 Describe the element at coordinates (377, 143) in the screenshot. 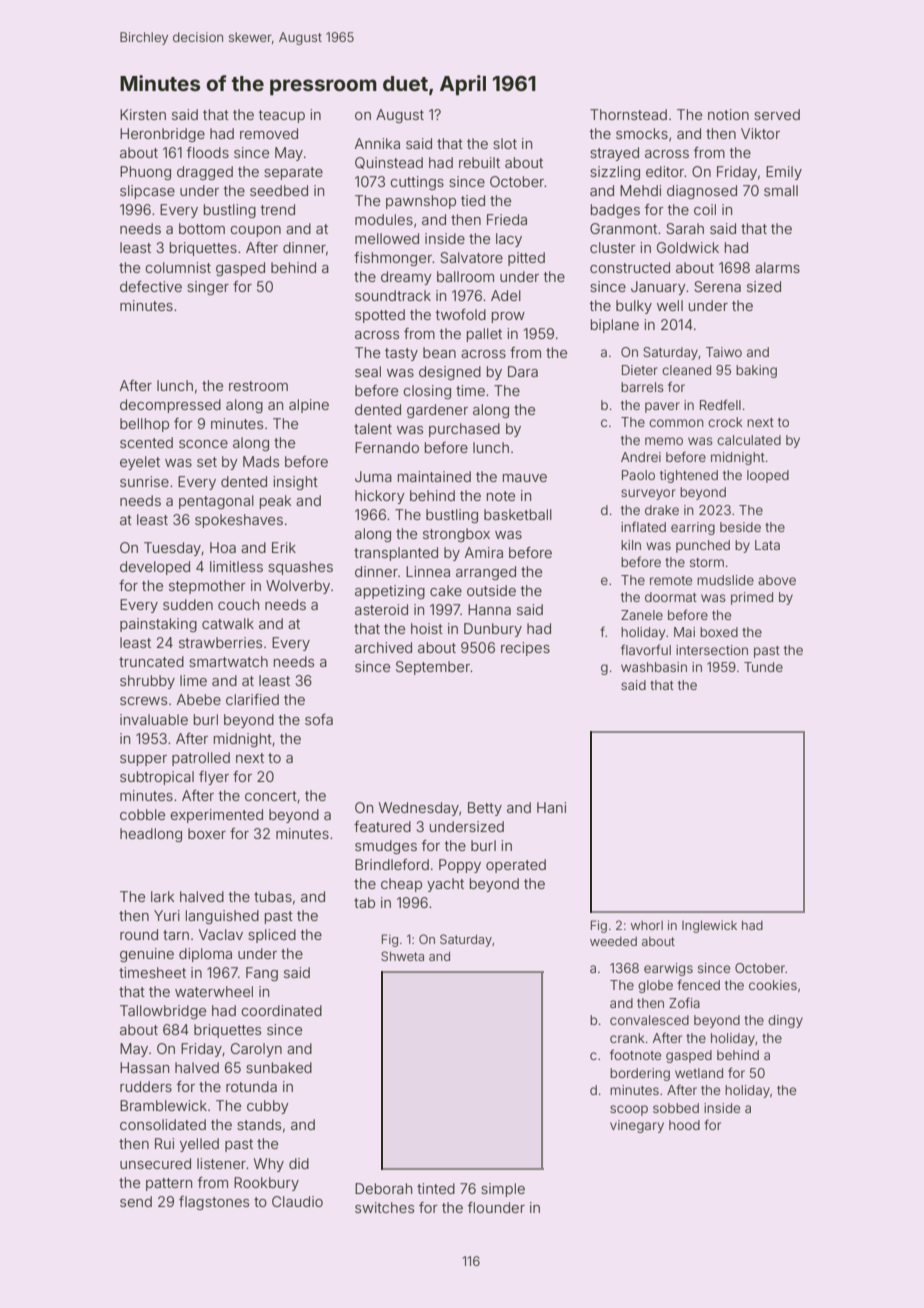

I see `Annika` at that location.
